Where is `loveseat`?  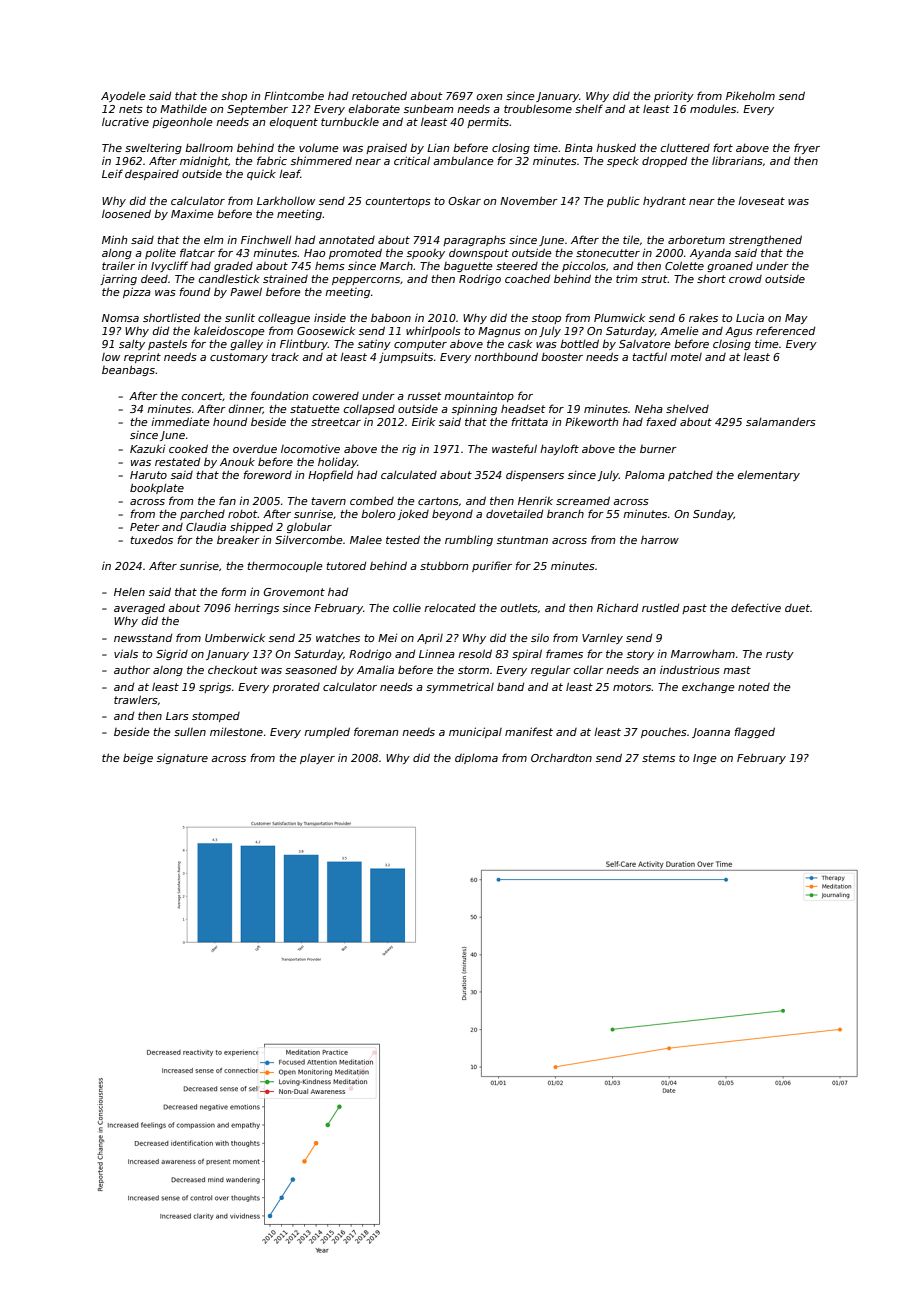 loveseat is located at coordinates (761, 201).
